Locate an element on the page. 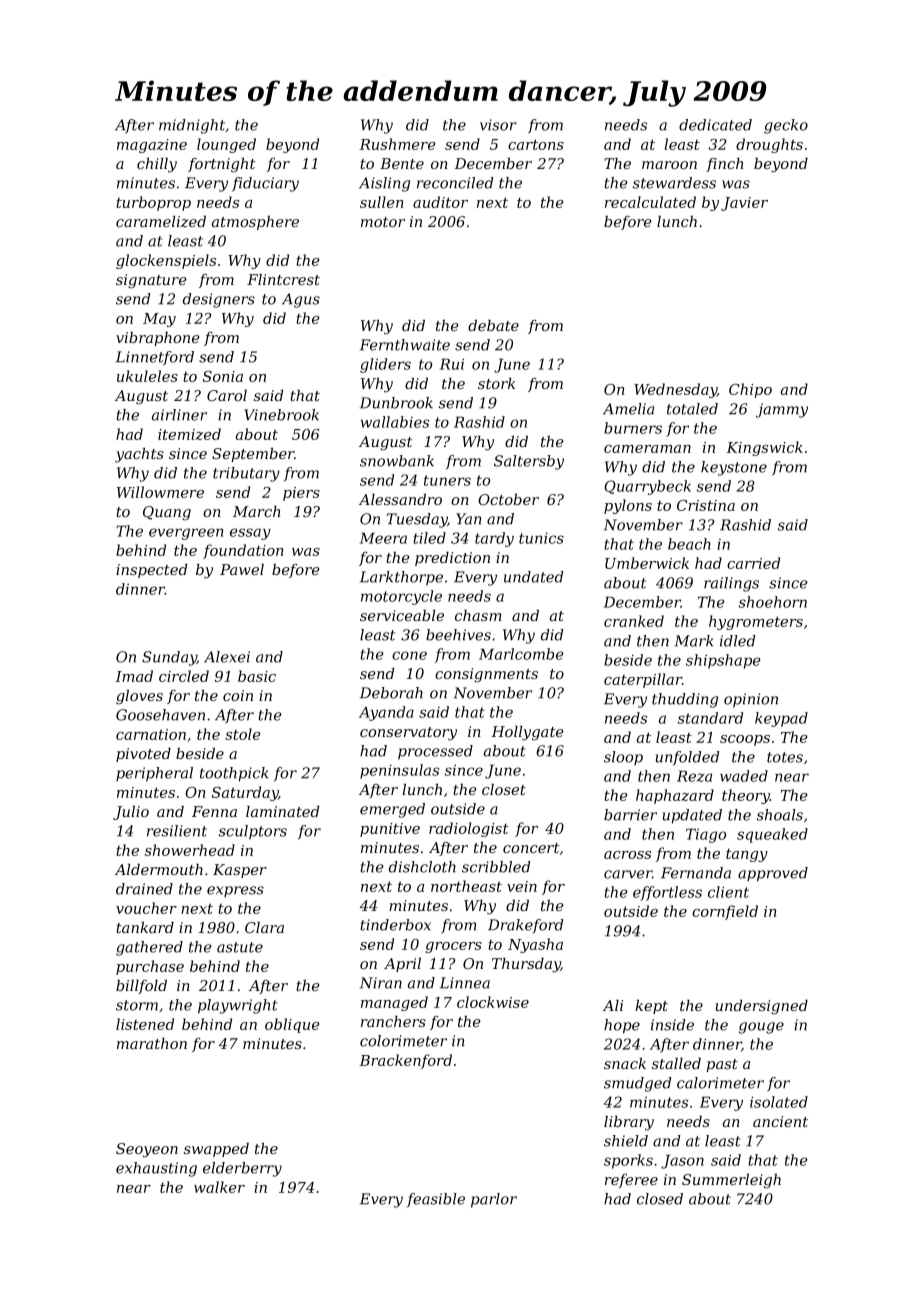 The image size is (924, 1308). fiduciary is located at coordinates (265, 184).
